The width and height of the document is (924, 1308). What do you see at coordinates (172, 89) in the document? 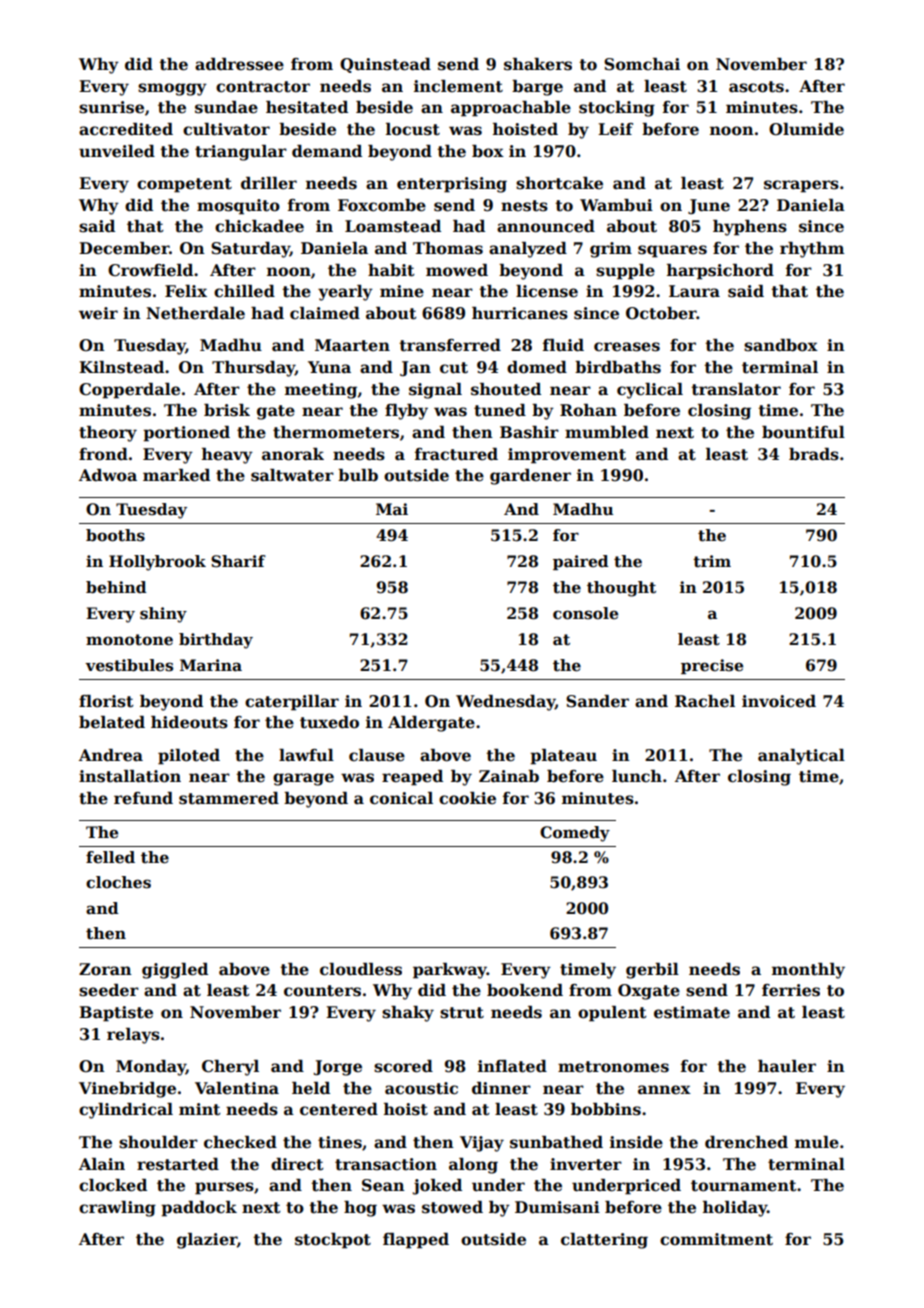
I see `smoggy` at bounding box center [172, 89].
